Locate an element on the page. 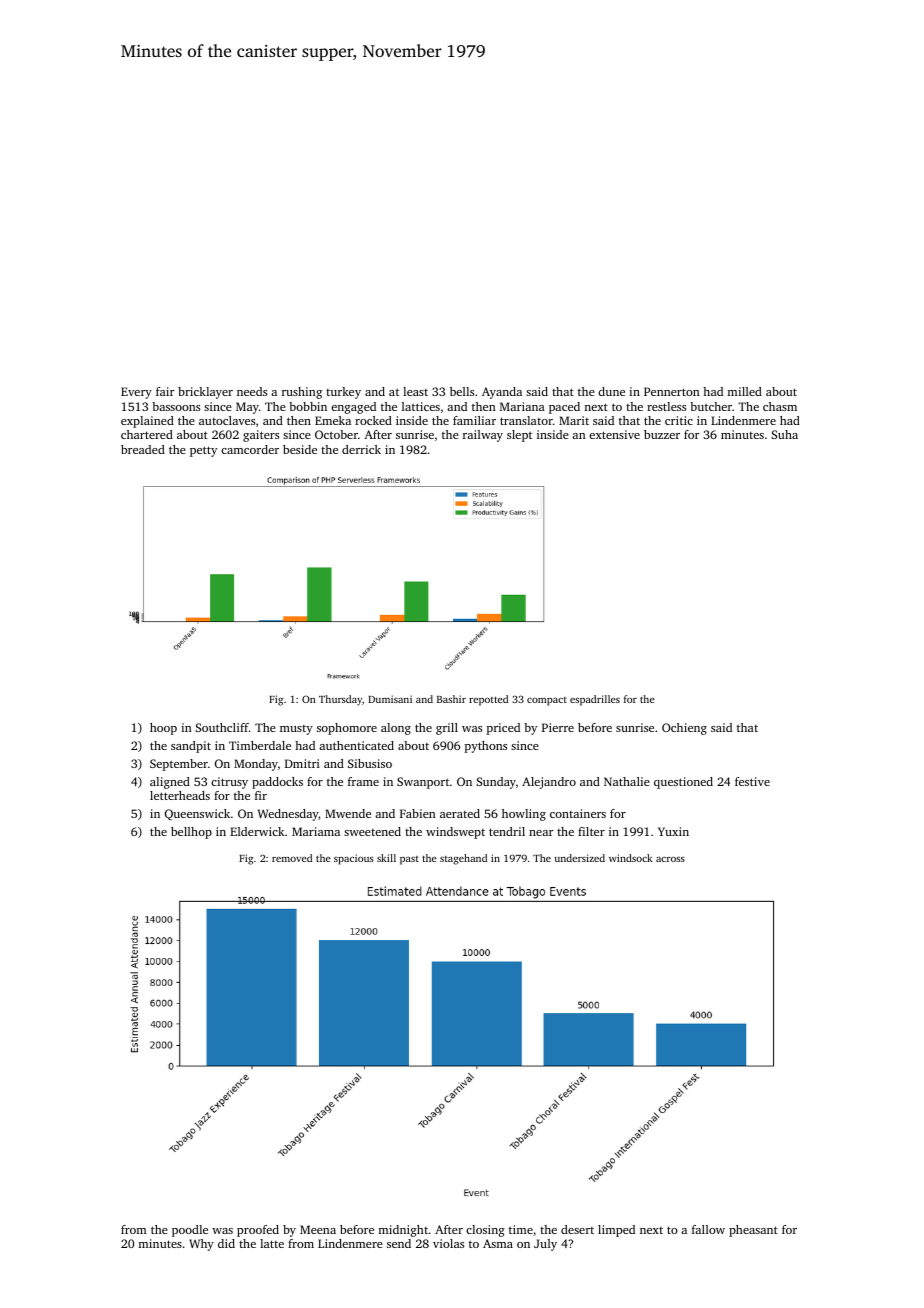 The image size is (924, 1308). latte is located at coordinates (272, 1243).
